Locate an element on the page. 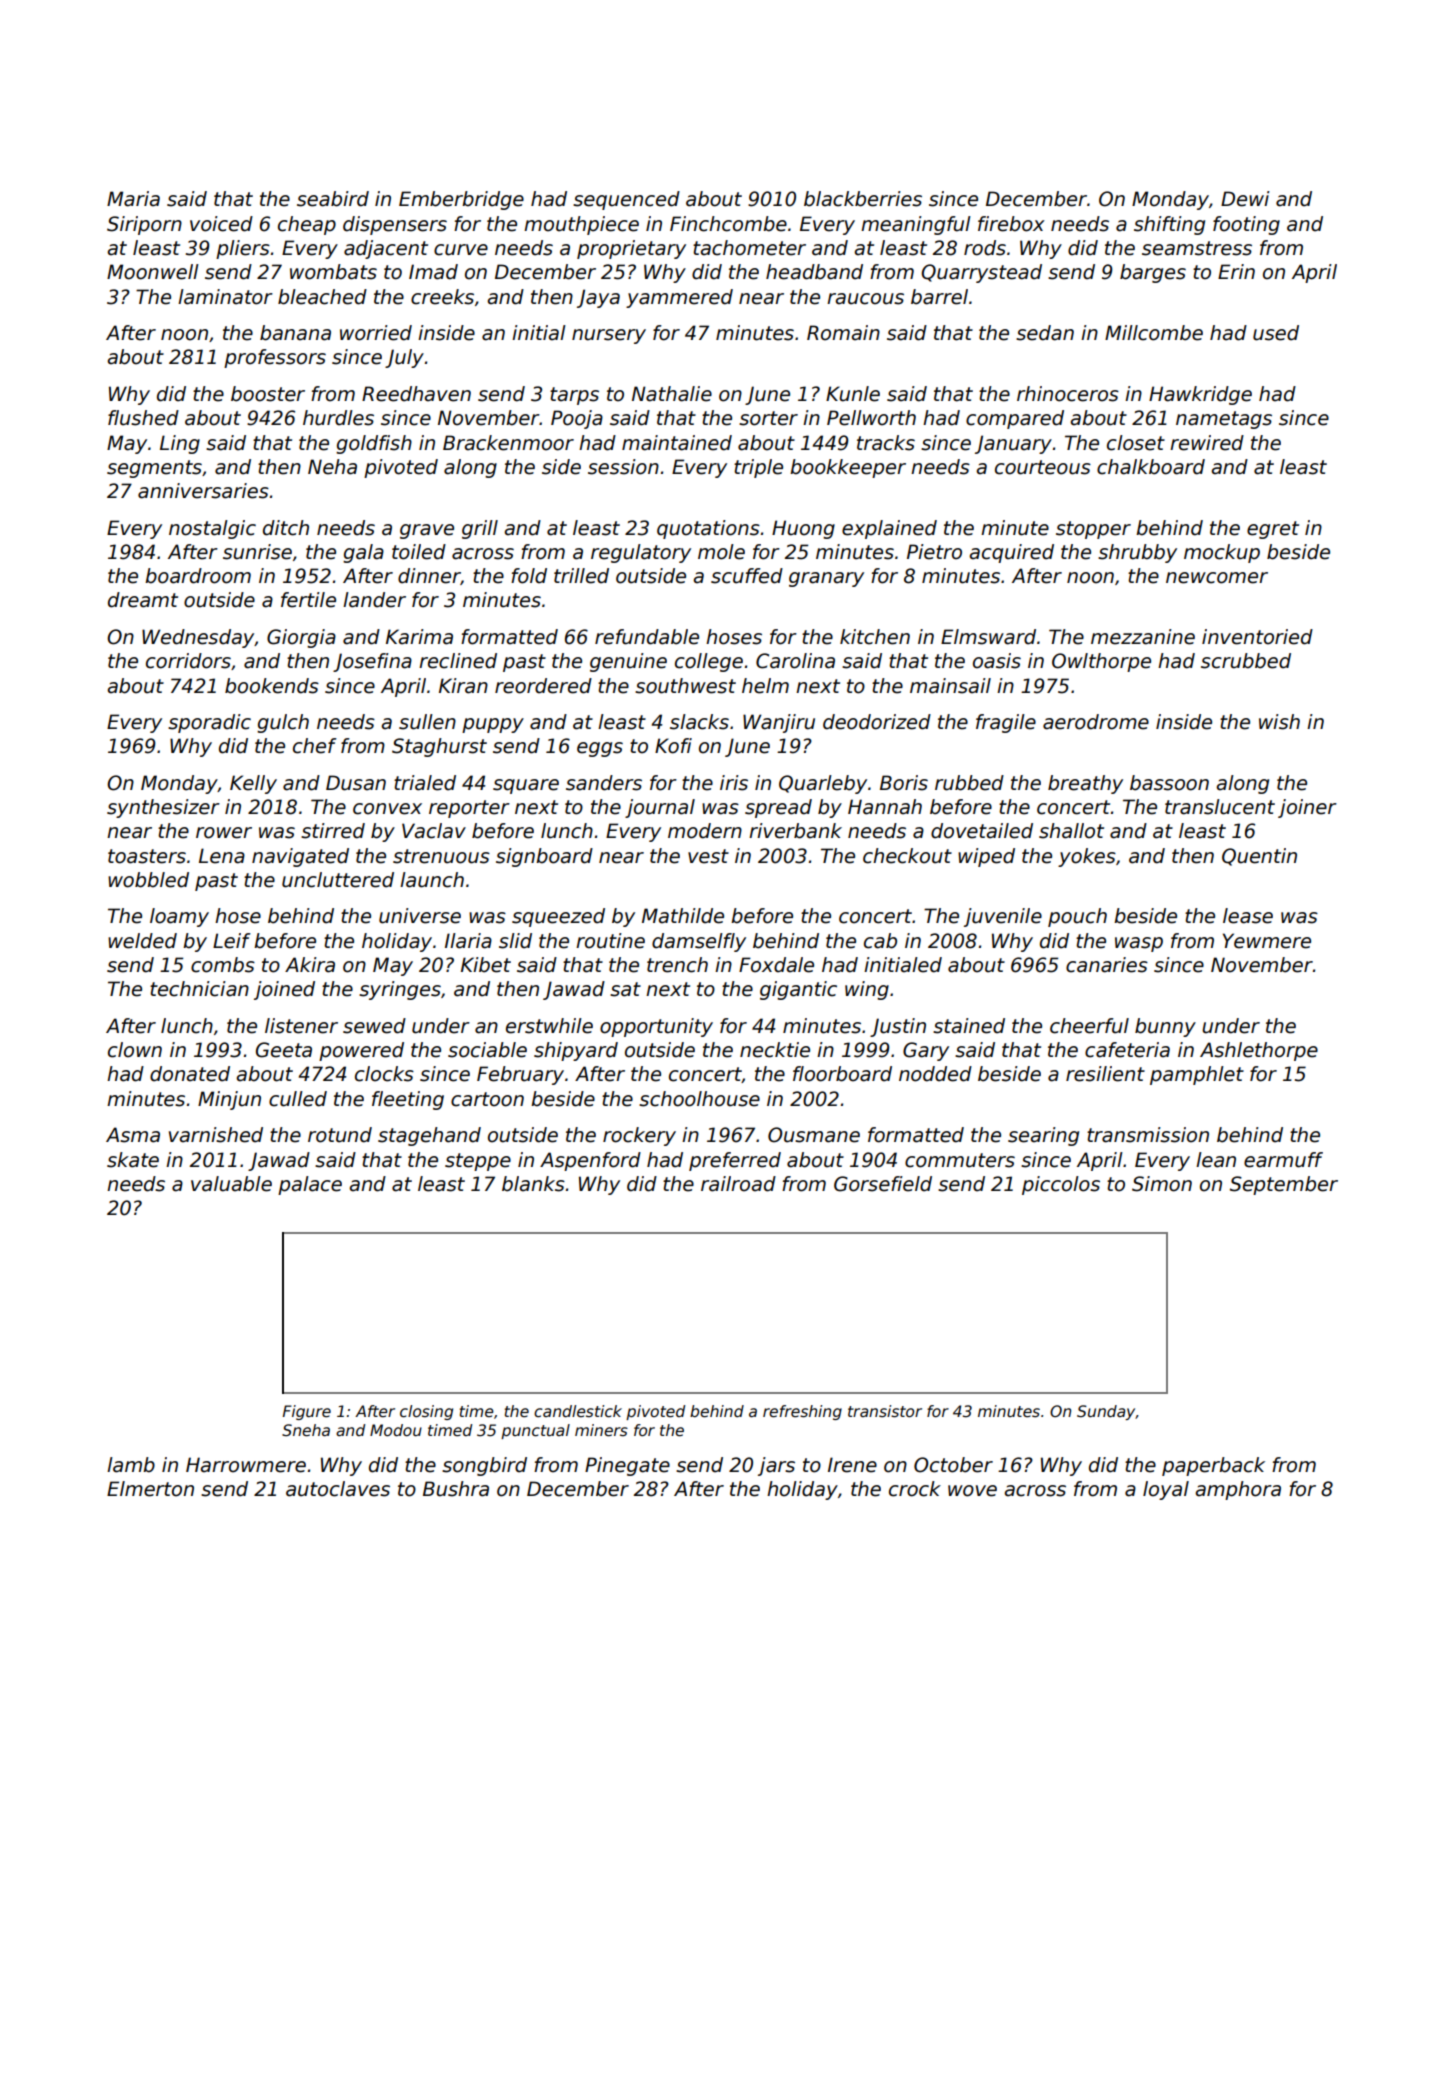  sequenced is located at coordinates (626, 200).
